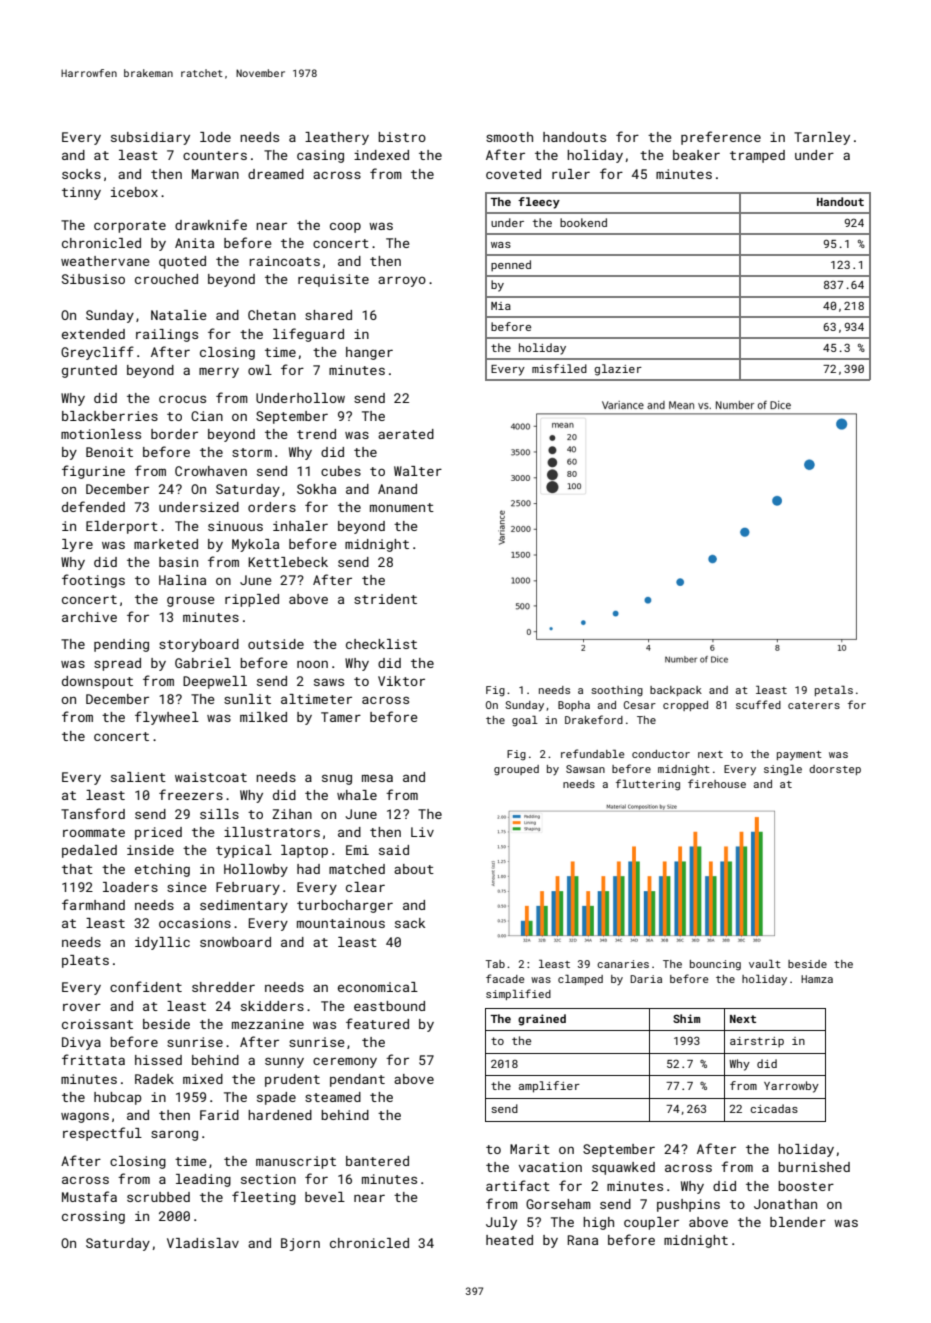  Describe the element at coordinates (618, 370) in the page. I see `glazier` at that location.
